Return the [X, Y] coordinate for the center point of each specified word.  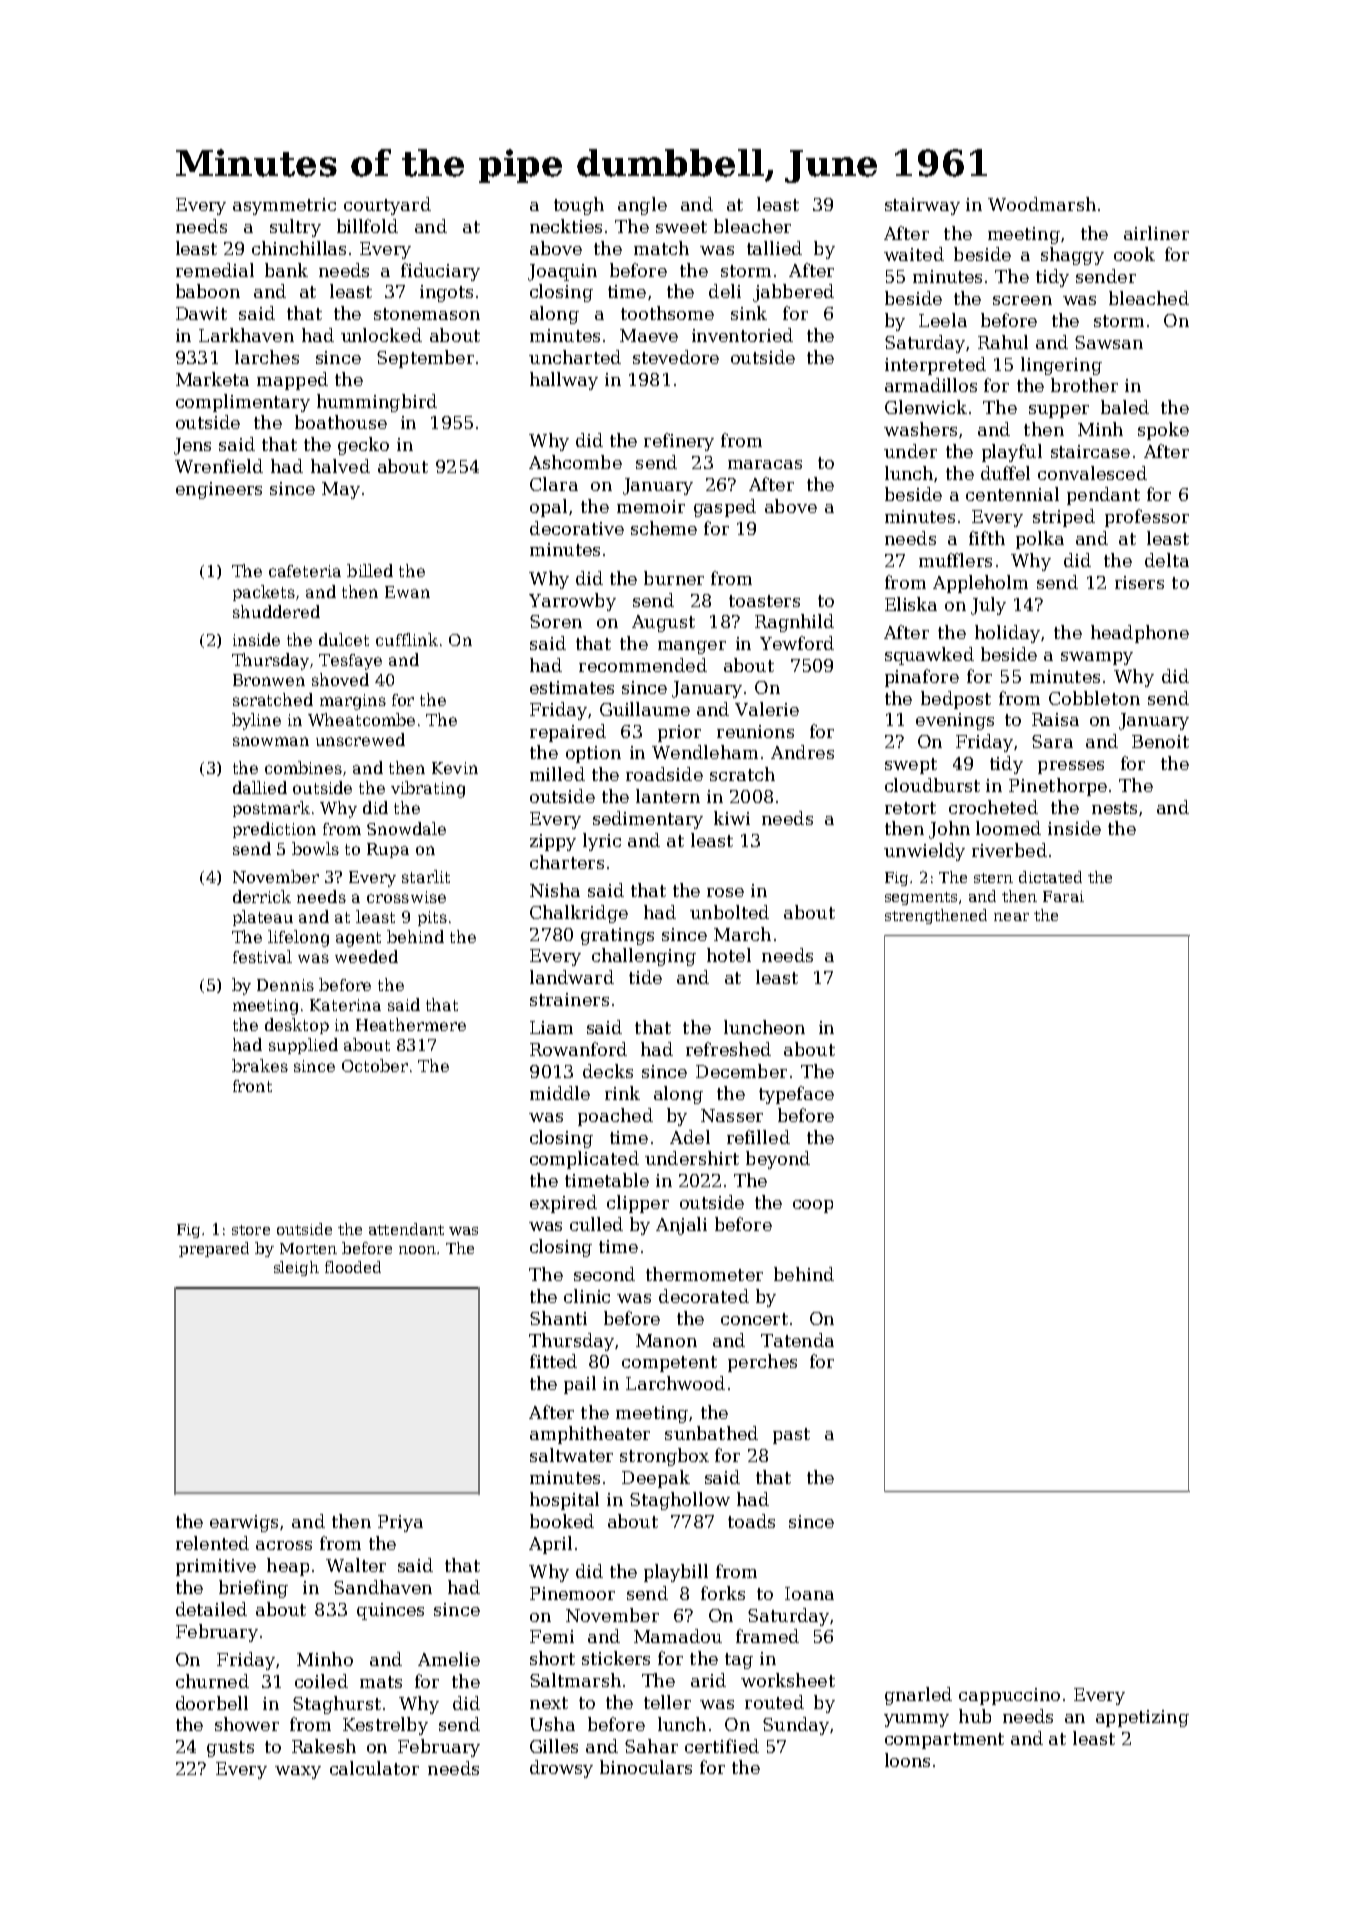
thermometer [704, 1274]
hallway [564, 381]
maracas [765, 464]
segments [921, 898]
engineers [219, 490]
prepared [214, 1249]
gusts [230, 1749]
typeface [796, 1095]
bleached [1149, 298]
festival [262, 956]
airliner [1156, 233]
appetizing [1142, 1718]
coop [813, 1206]
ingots [446, 293]
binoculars [646, 1767]
